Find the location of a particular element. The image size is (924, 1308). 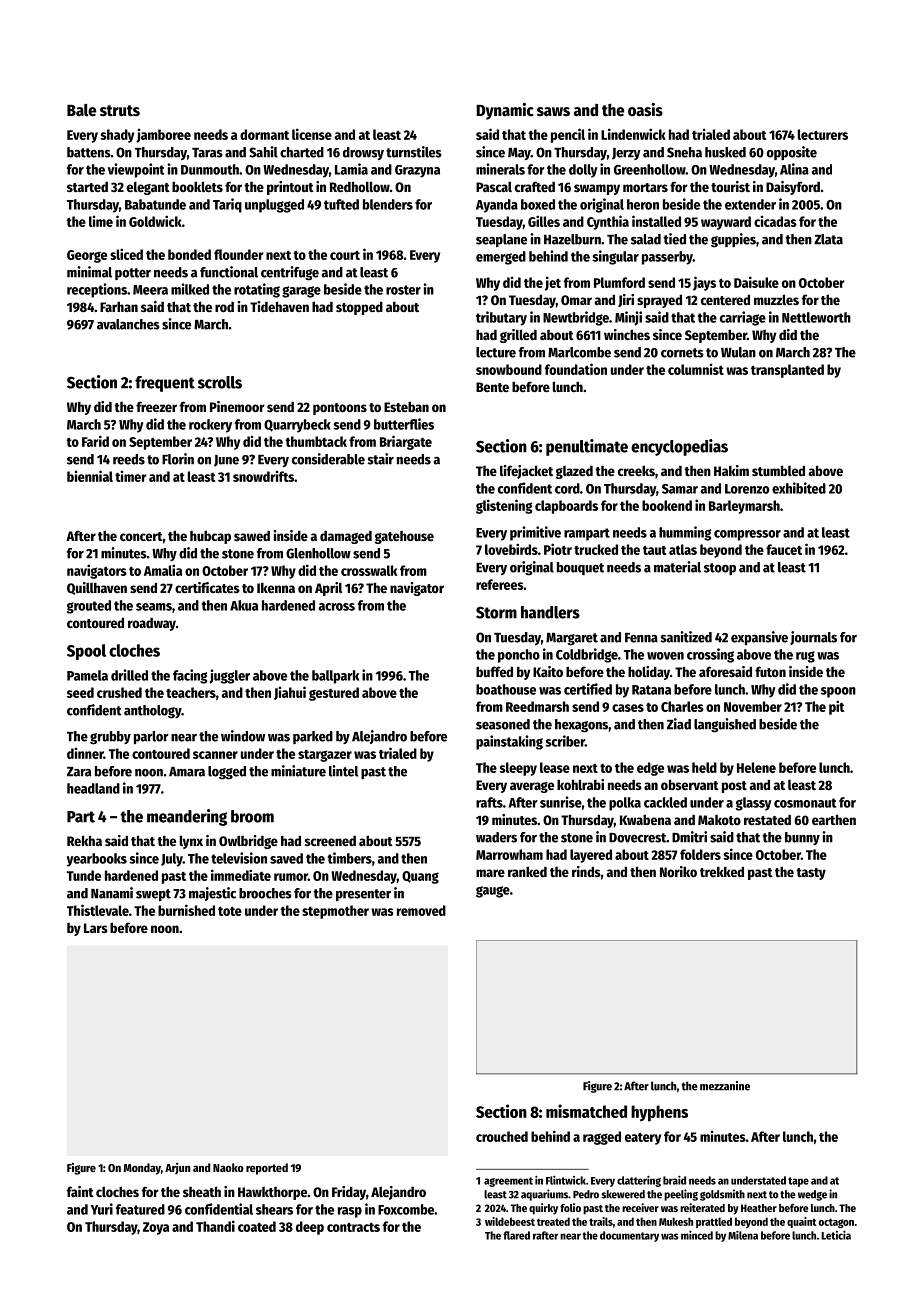

May is located at coordinates (519, 154).
